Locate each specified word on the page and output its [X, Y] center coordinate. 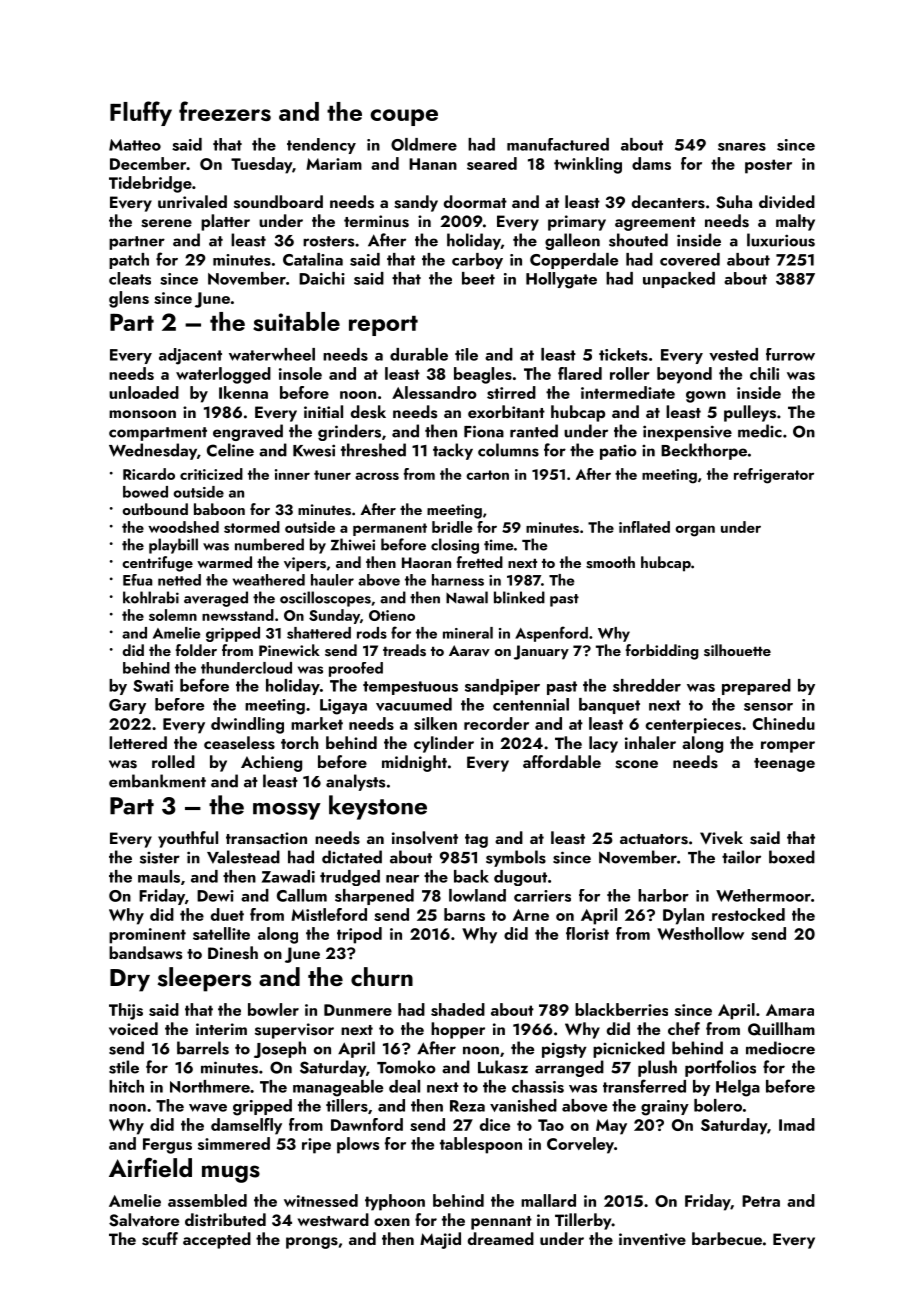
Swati [153, 686]
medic [760, 431]
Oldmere [424, 144]
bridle [452, 527]
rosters [328, 241]
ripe [316, 1146]
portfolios [720, 1068]
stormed [252, 527]
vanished [523, 1105]
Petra [761, 1201]
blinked [519, 597]
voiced [133, 1028]
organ [695, 531]
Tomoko [406, 1067]
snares [742, 147]
